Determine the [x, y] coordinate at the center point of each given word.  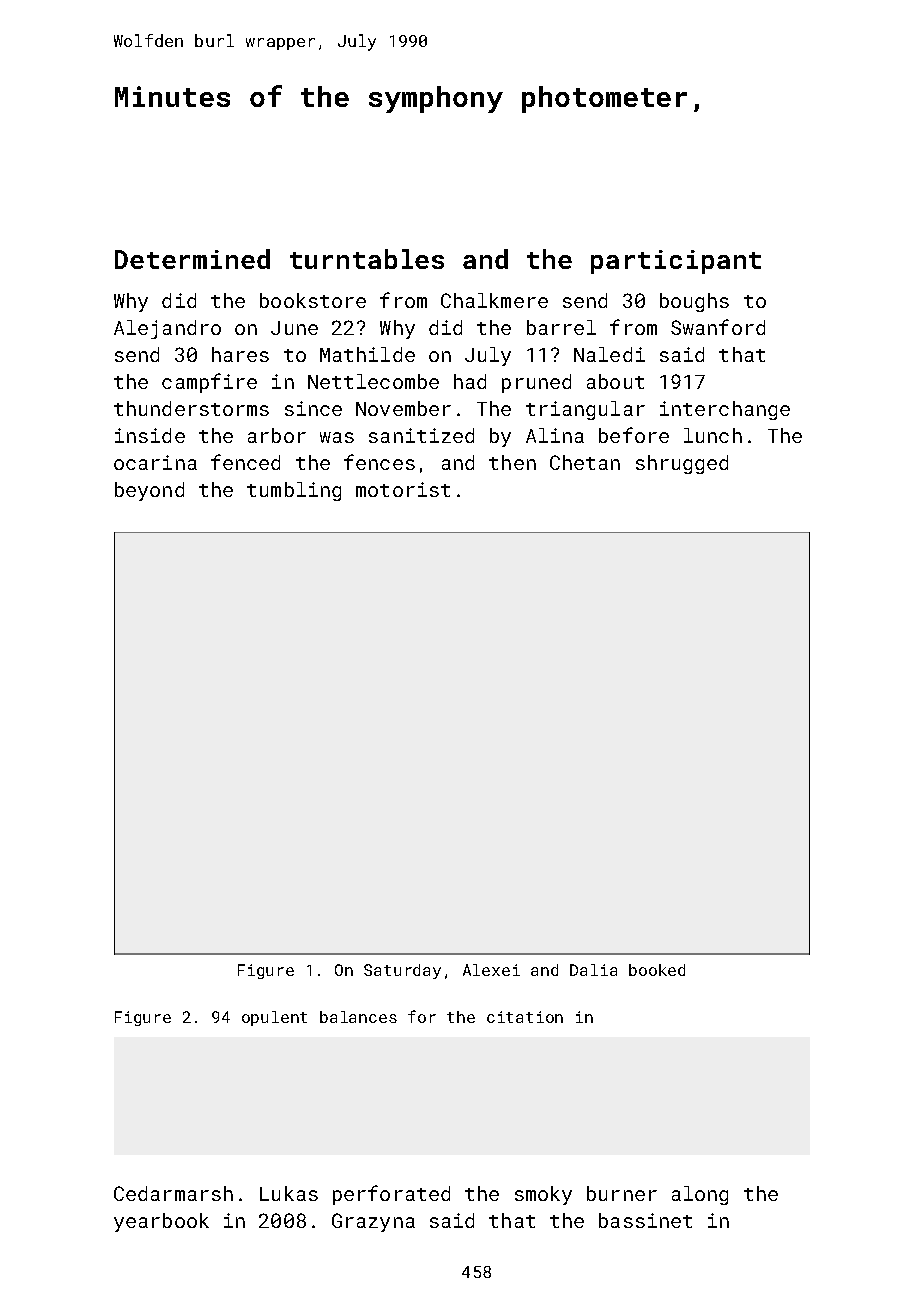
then [512, 462]
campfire [209, 383]
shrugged [682, 464]
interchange [725, 410]
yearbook [161, 1222]
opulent [274, 1018]
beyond [149, 491]
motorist [403, 489]
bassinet [645, 1220]
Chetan [585, 462]
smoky [543, 1195]
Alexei [491, 970]
